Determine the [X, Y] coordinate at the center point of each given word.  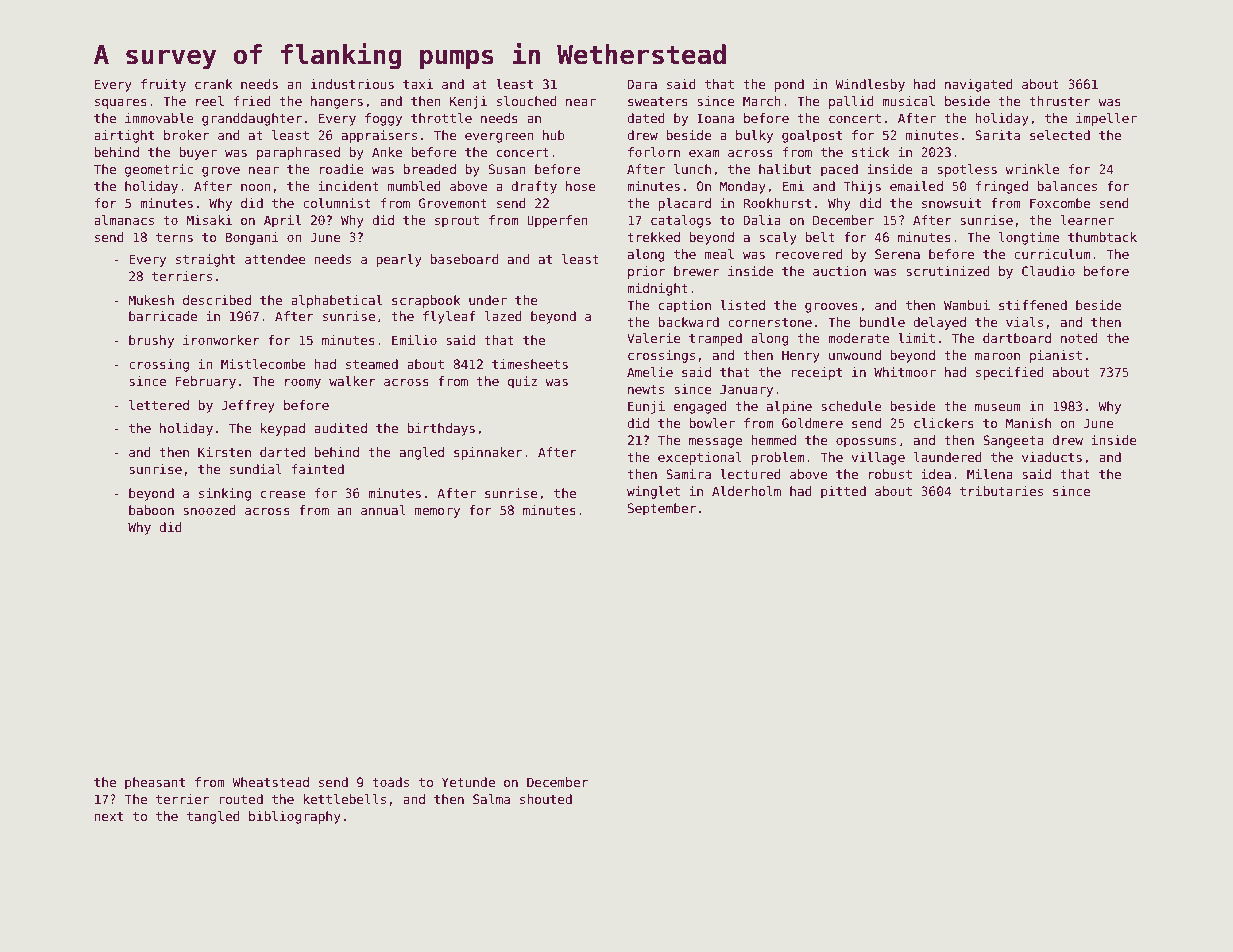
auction [839, 271]
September [662, 509]
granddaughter [252, 119]
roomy [303, 384]
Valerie [654, 338]
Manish [1028, 423]
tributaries [1001, 491]
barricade [163, 316]
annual [383, 510]
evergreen [499, 138]
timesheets [530, 364]
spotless [967, 170]
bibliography [295, 817]
